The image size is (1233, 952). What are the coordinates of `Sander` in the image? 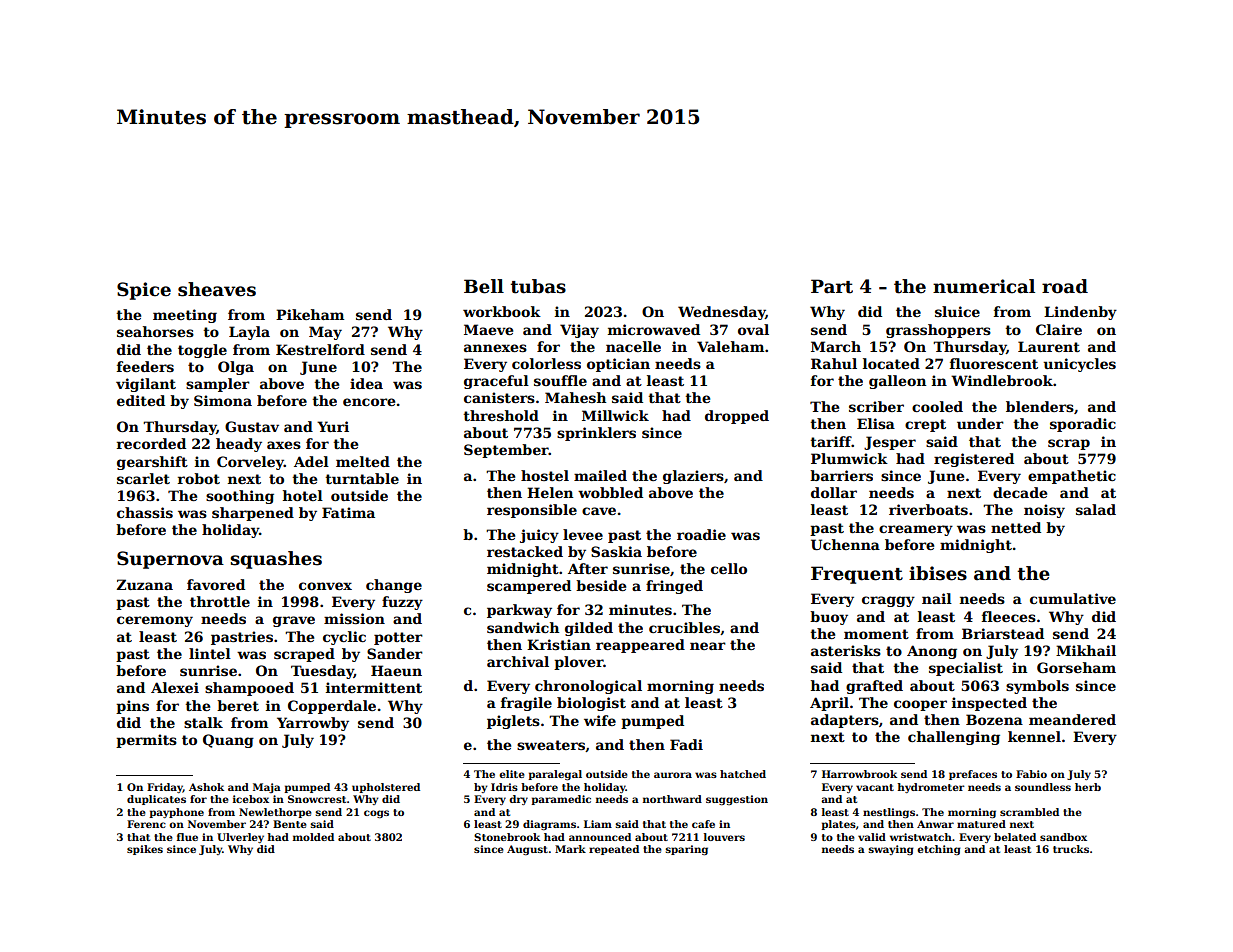 It's located at (395, 653).
